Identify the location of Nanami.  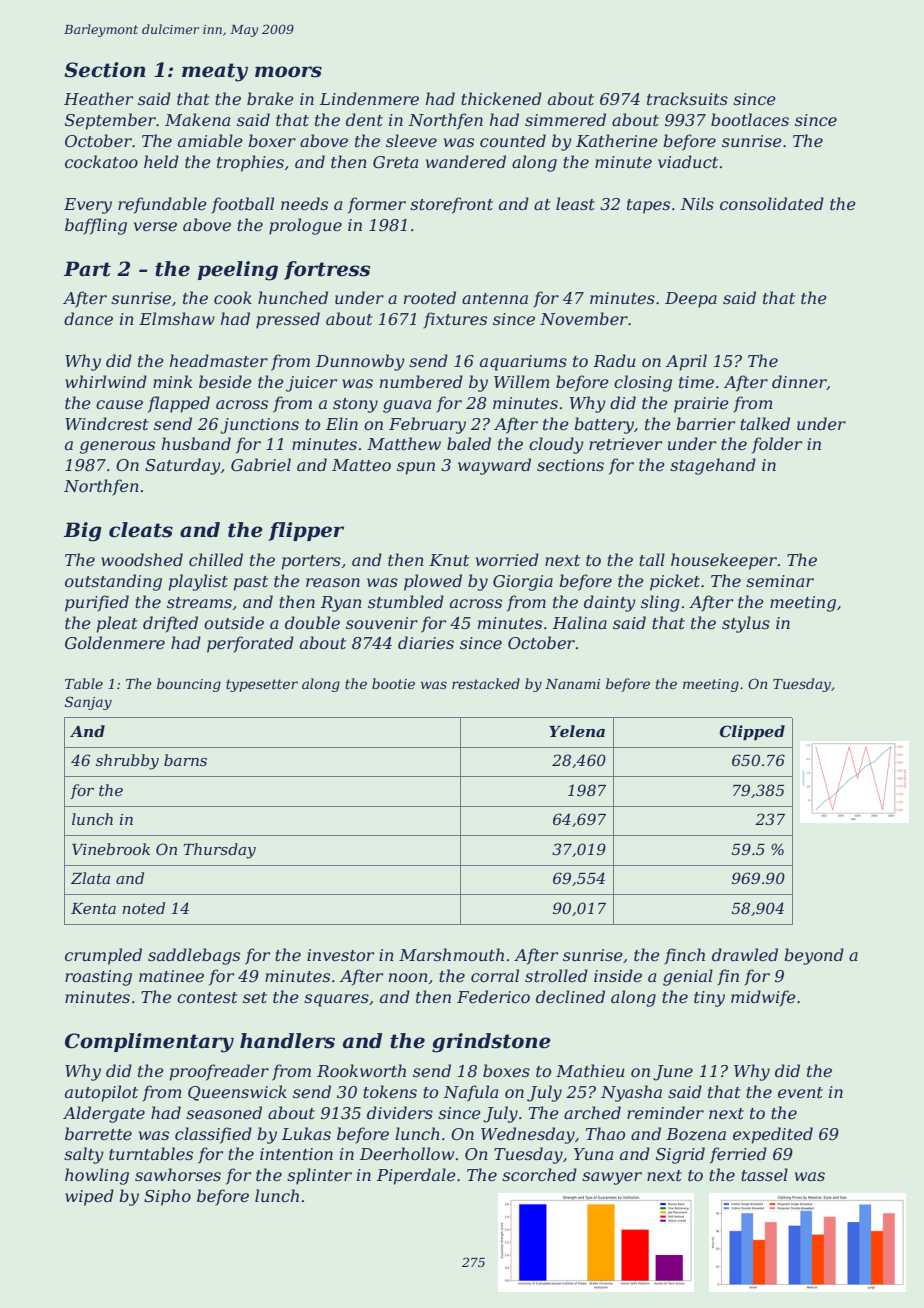
(572, 684).
